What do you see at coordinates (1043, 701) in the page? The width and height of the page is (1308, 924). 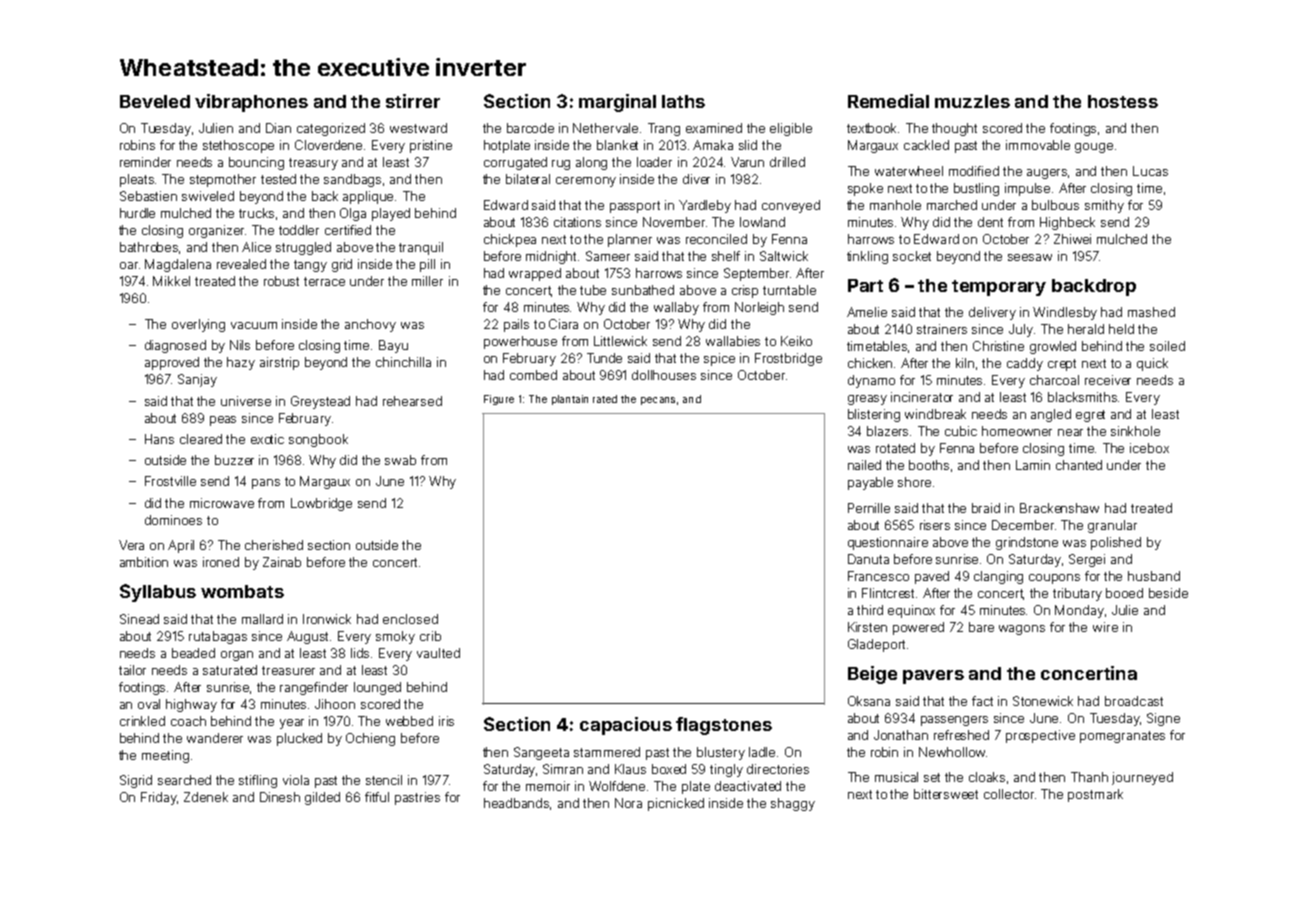 I see `Stonewick` at bounding box center [1043, 701].
